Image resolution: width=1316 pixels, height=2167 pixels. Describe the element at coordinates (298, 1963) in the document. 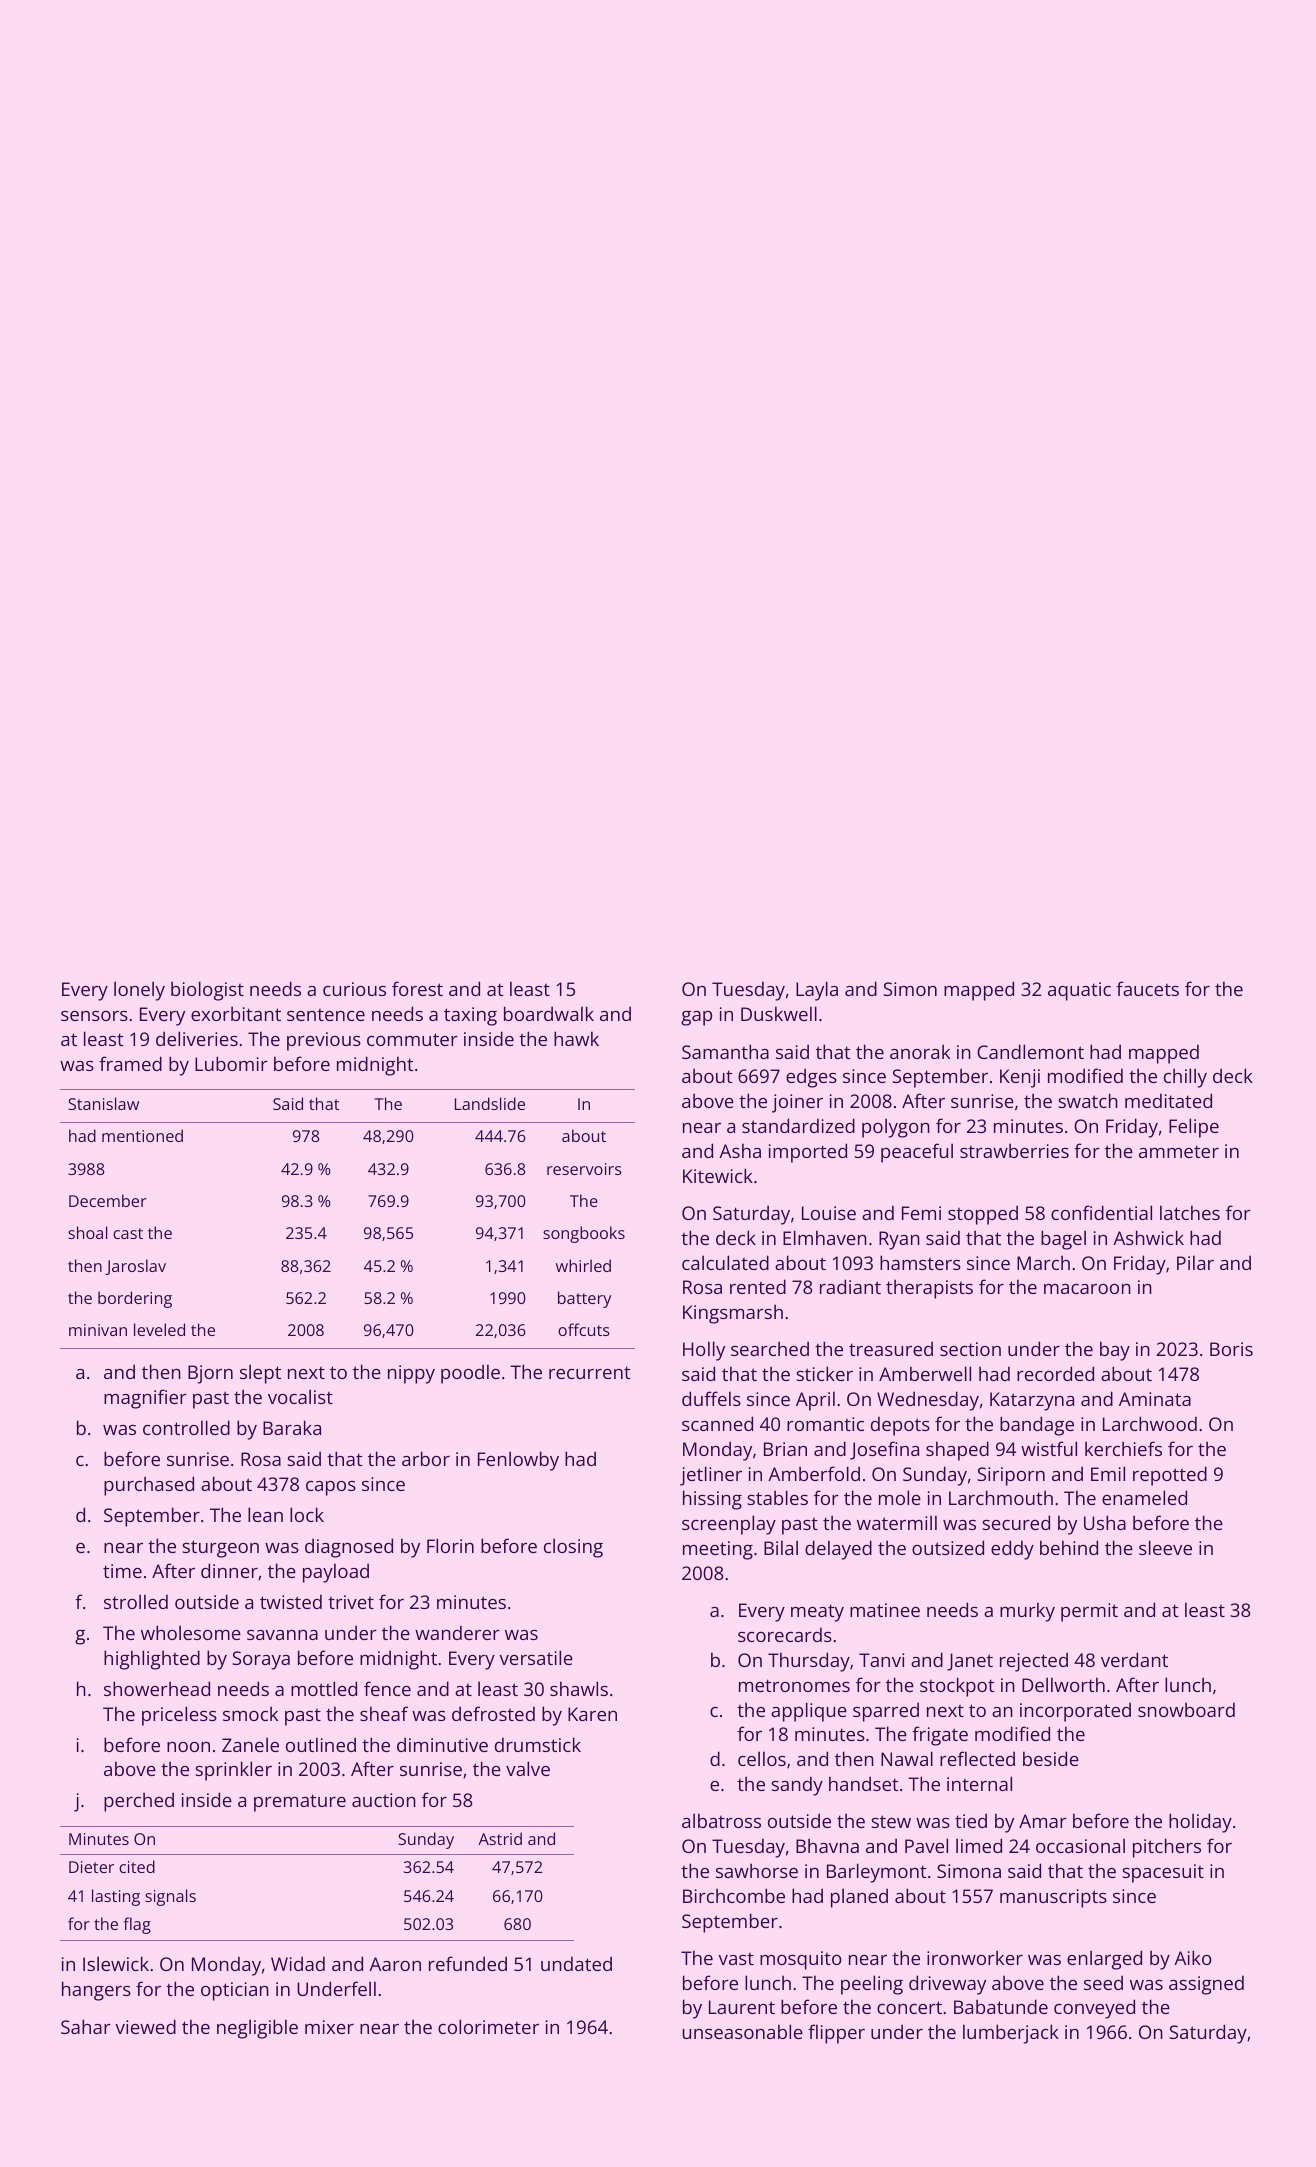

I see `Widad` at that location.
